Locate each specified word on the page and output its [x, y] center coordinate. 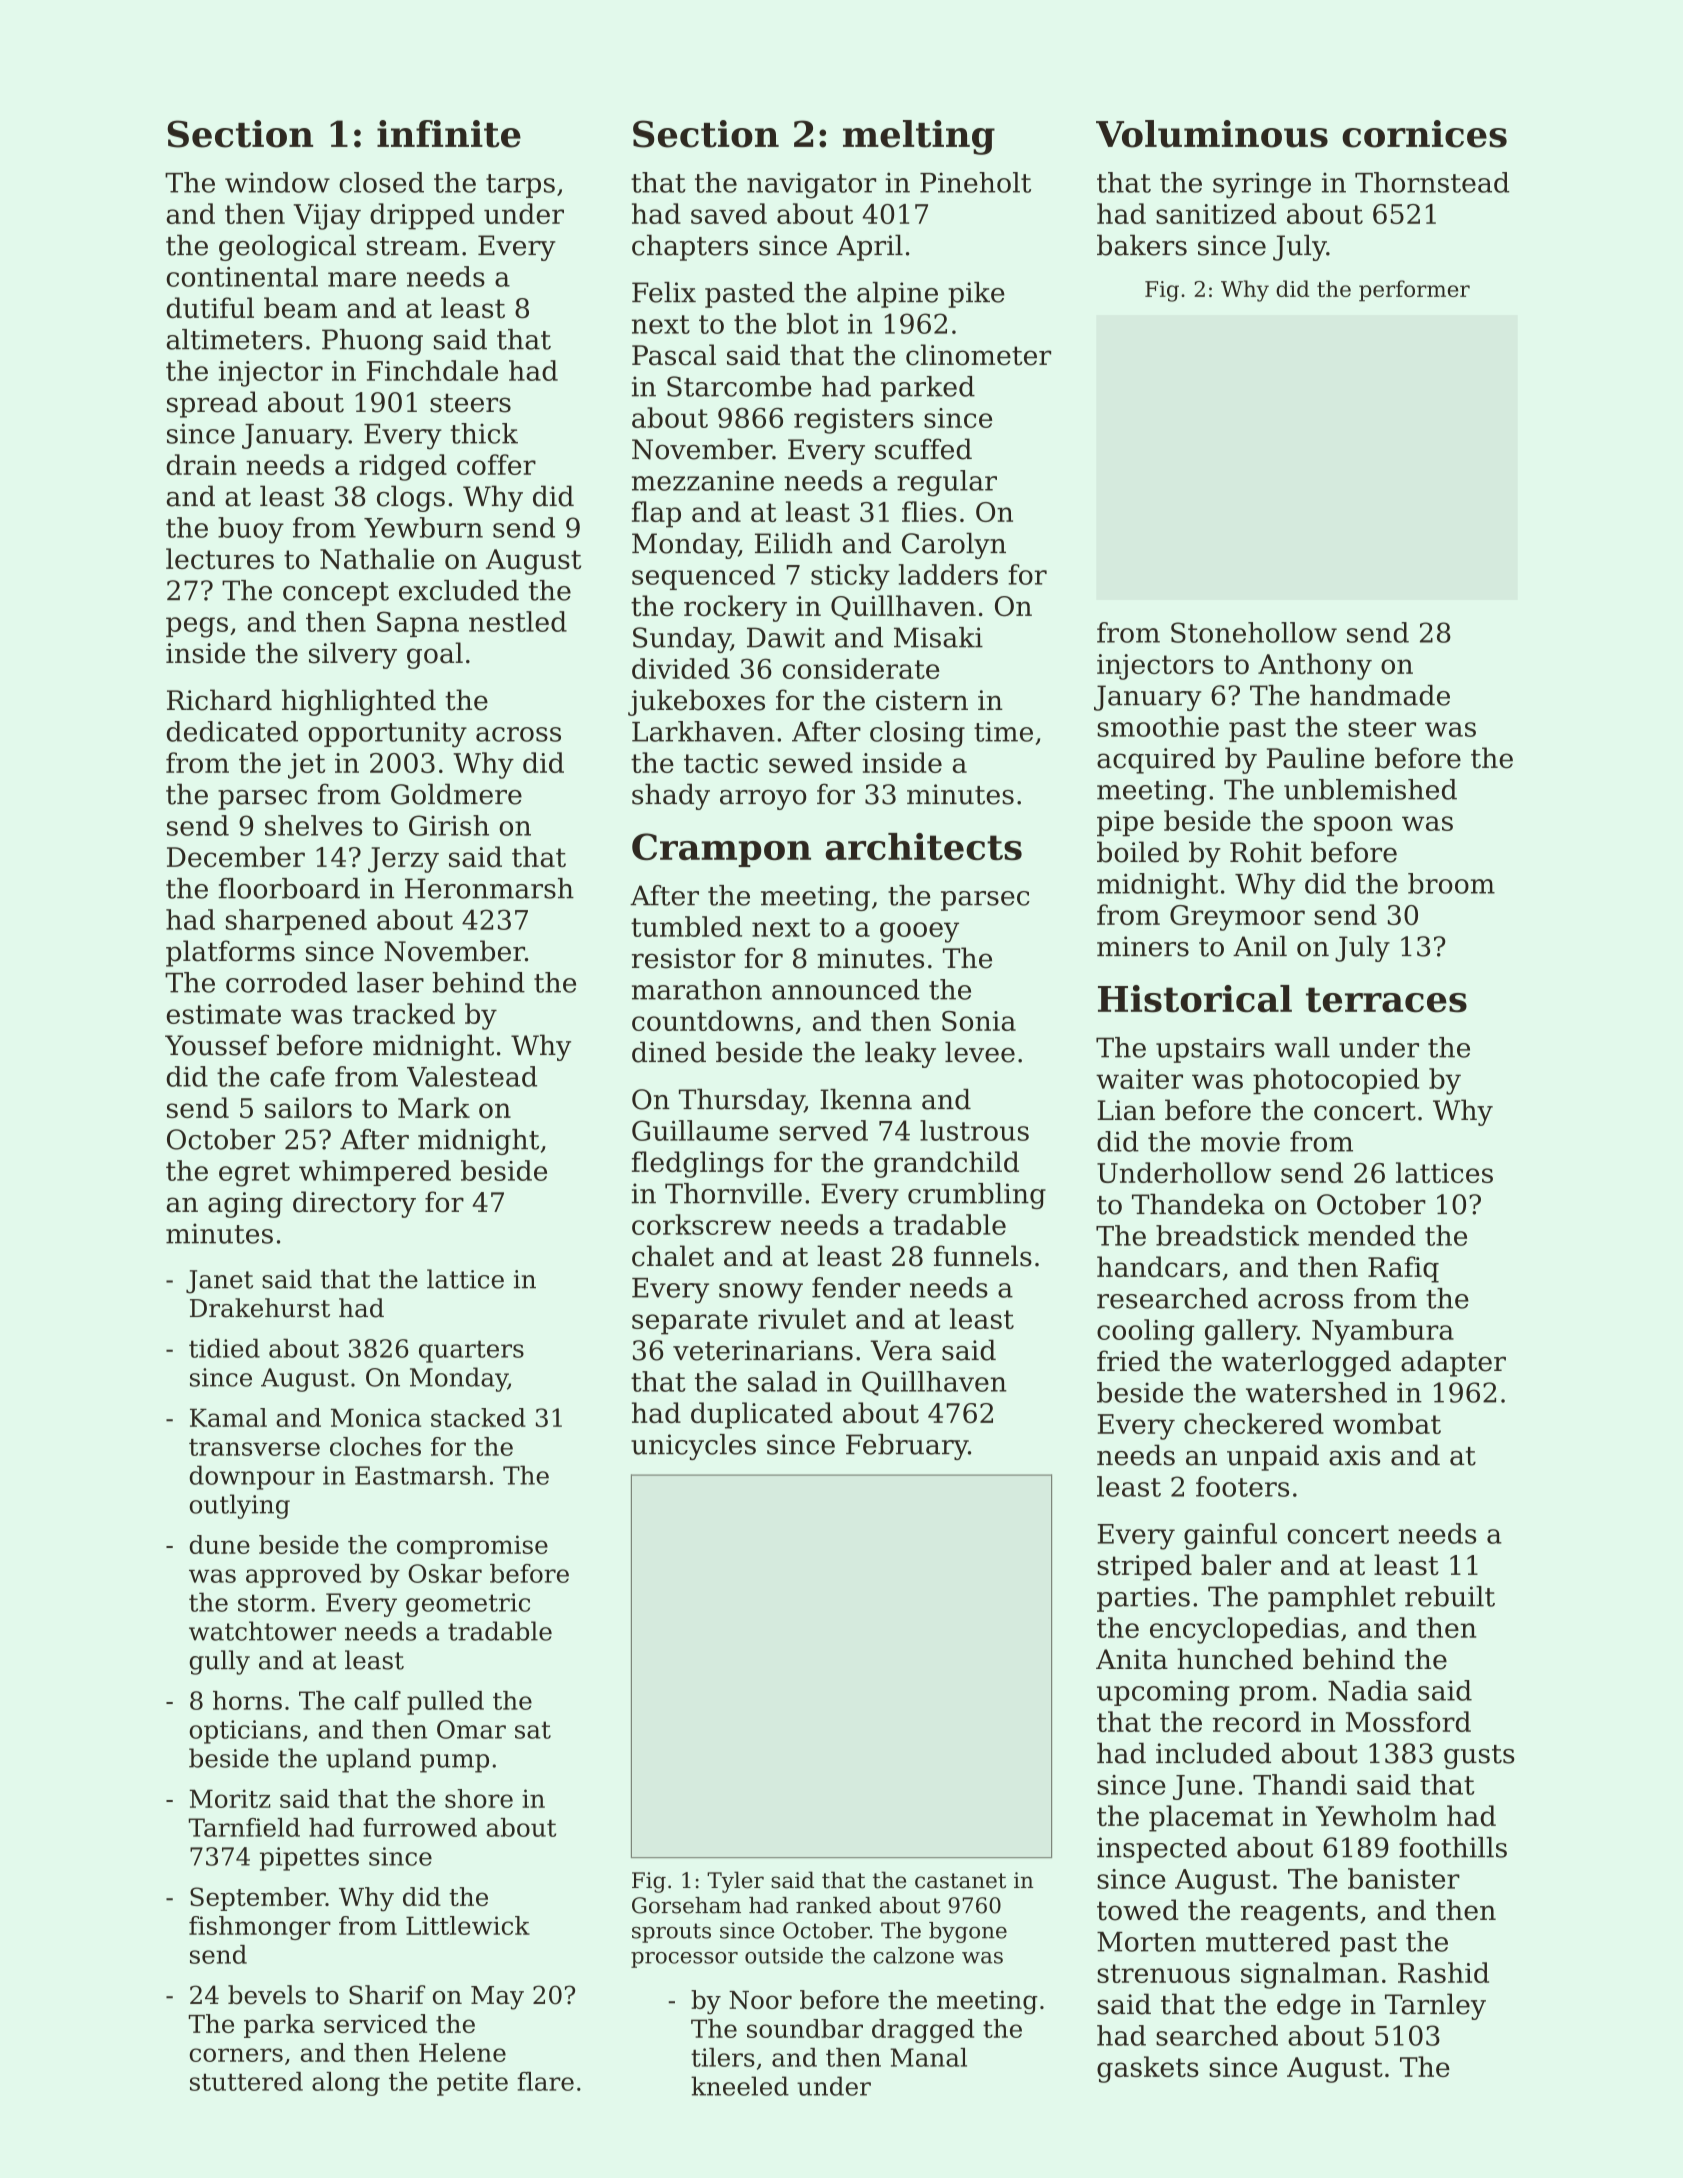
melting [919, 137]
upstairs [1210, 1050]
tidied [224, 1348]
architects [923, 846]
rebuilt [1450, 1596]
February [907, 1447]
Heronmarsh [489, 888]
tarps [520, 186]
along [346, 2084]
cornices [1424, 134]
